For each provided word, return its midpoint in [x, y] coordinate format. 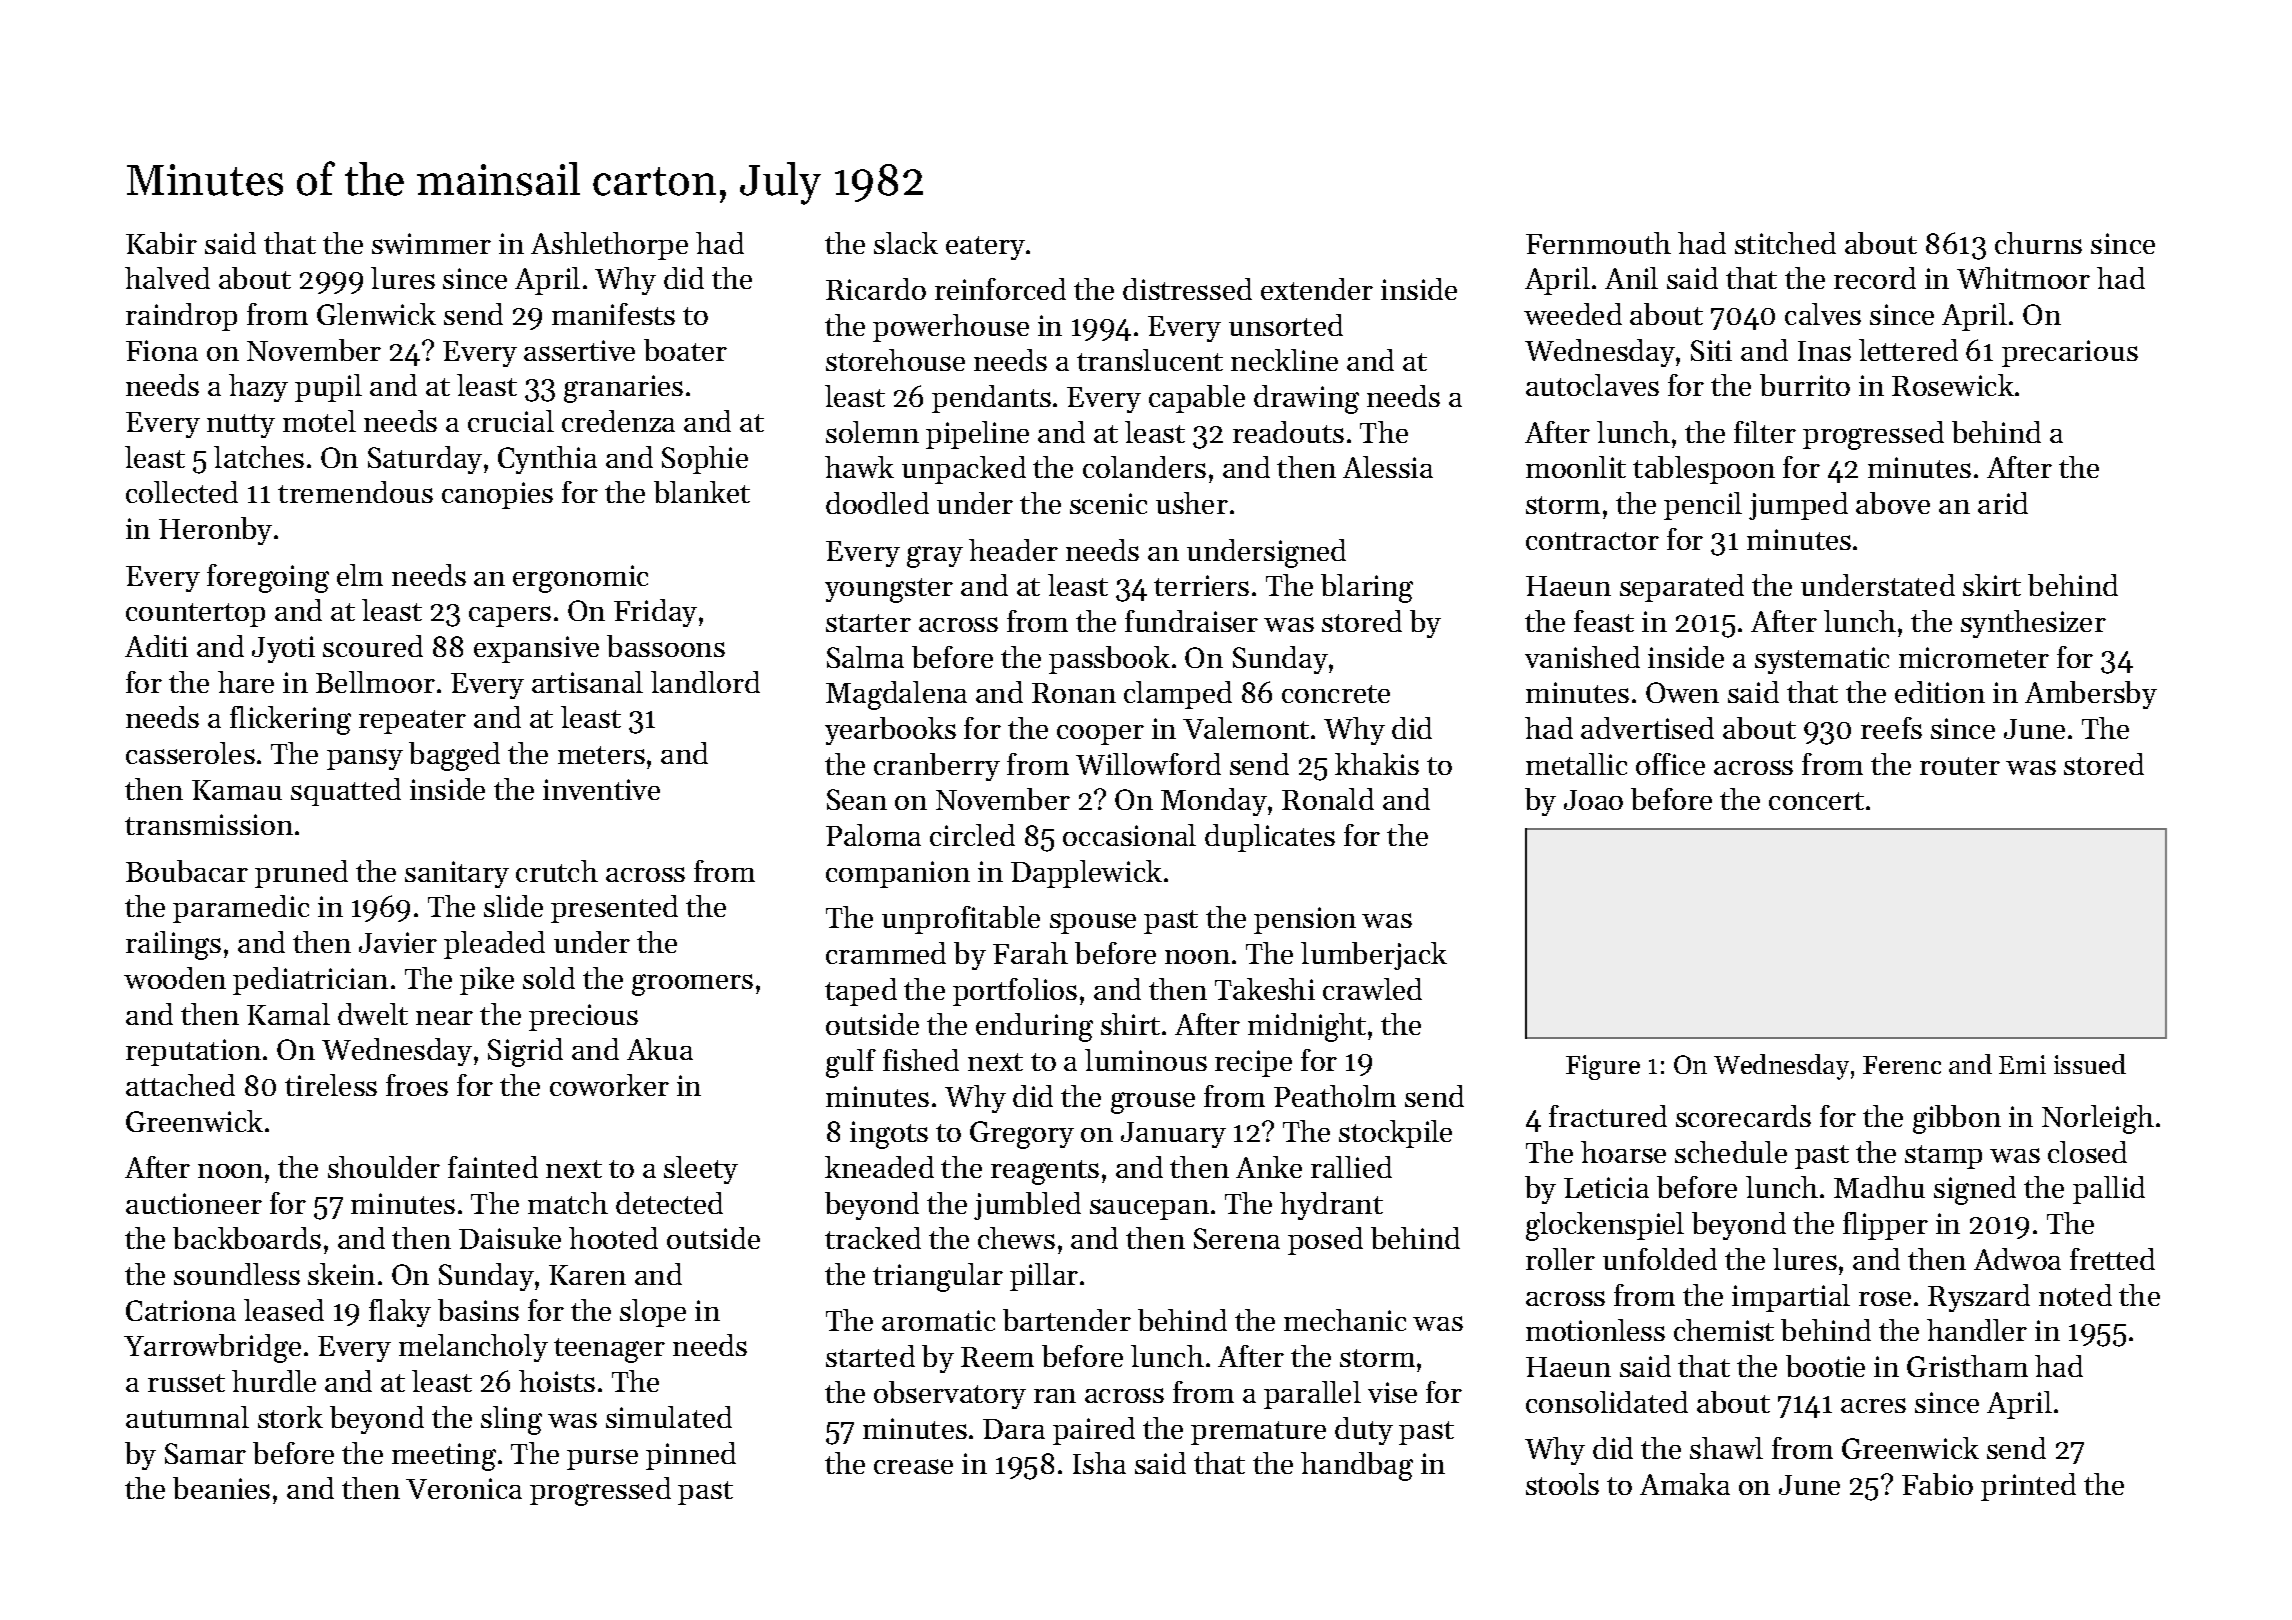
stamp [1943, 1157]
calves [1823, 314]
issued [2090, 1064]
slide [513, 906]
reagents [1045, 1172]
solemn [872, 432]
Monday [1214, 802]
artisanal [587, 682]
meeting [444, 1457]
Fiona [162, 350]
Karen [587, 1275]
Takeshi [1265, 989]
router [1960, 766]
